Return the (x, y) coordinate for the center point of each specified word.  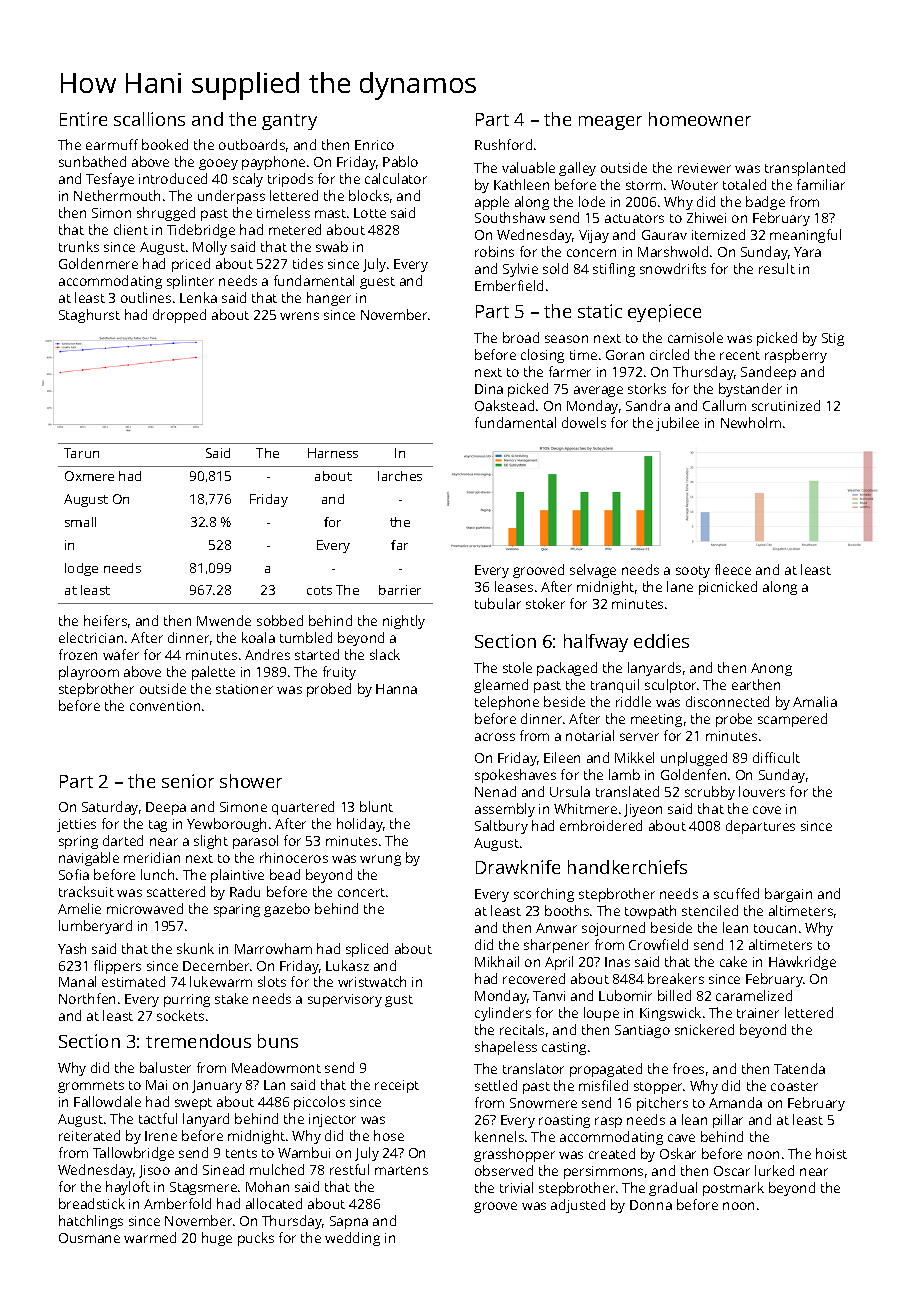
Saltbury (501, 827)
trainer (758, 1013)
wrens (299, 316)
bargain (788, 895)
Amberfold (177, 1203)
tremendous (198, 1041)
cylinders (503, 1014)
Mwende (224, 620)
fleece (733, 569)
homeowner (700, 119)
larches (400, 476)
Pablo (400, 161)
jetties (76, 825)
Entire (83, 119)
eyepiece (664, 313)
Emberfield (509, 285)
